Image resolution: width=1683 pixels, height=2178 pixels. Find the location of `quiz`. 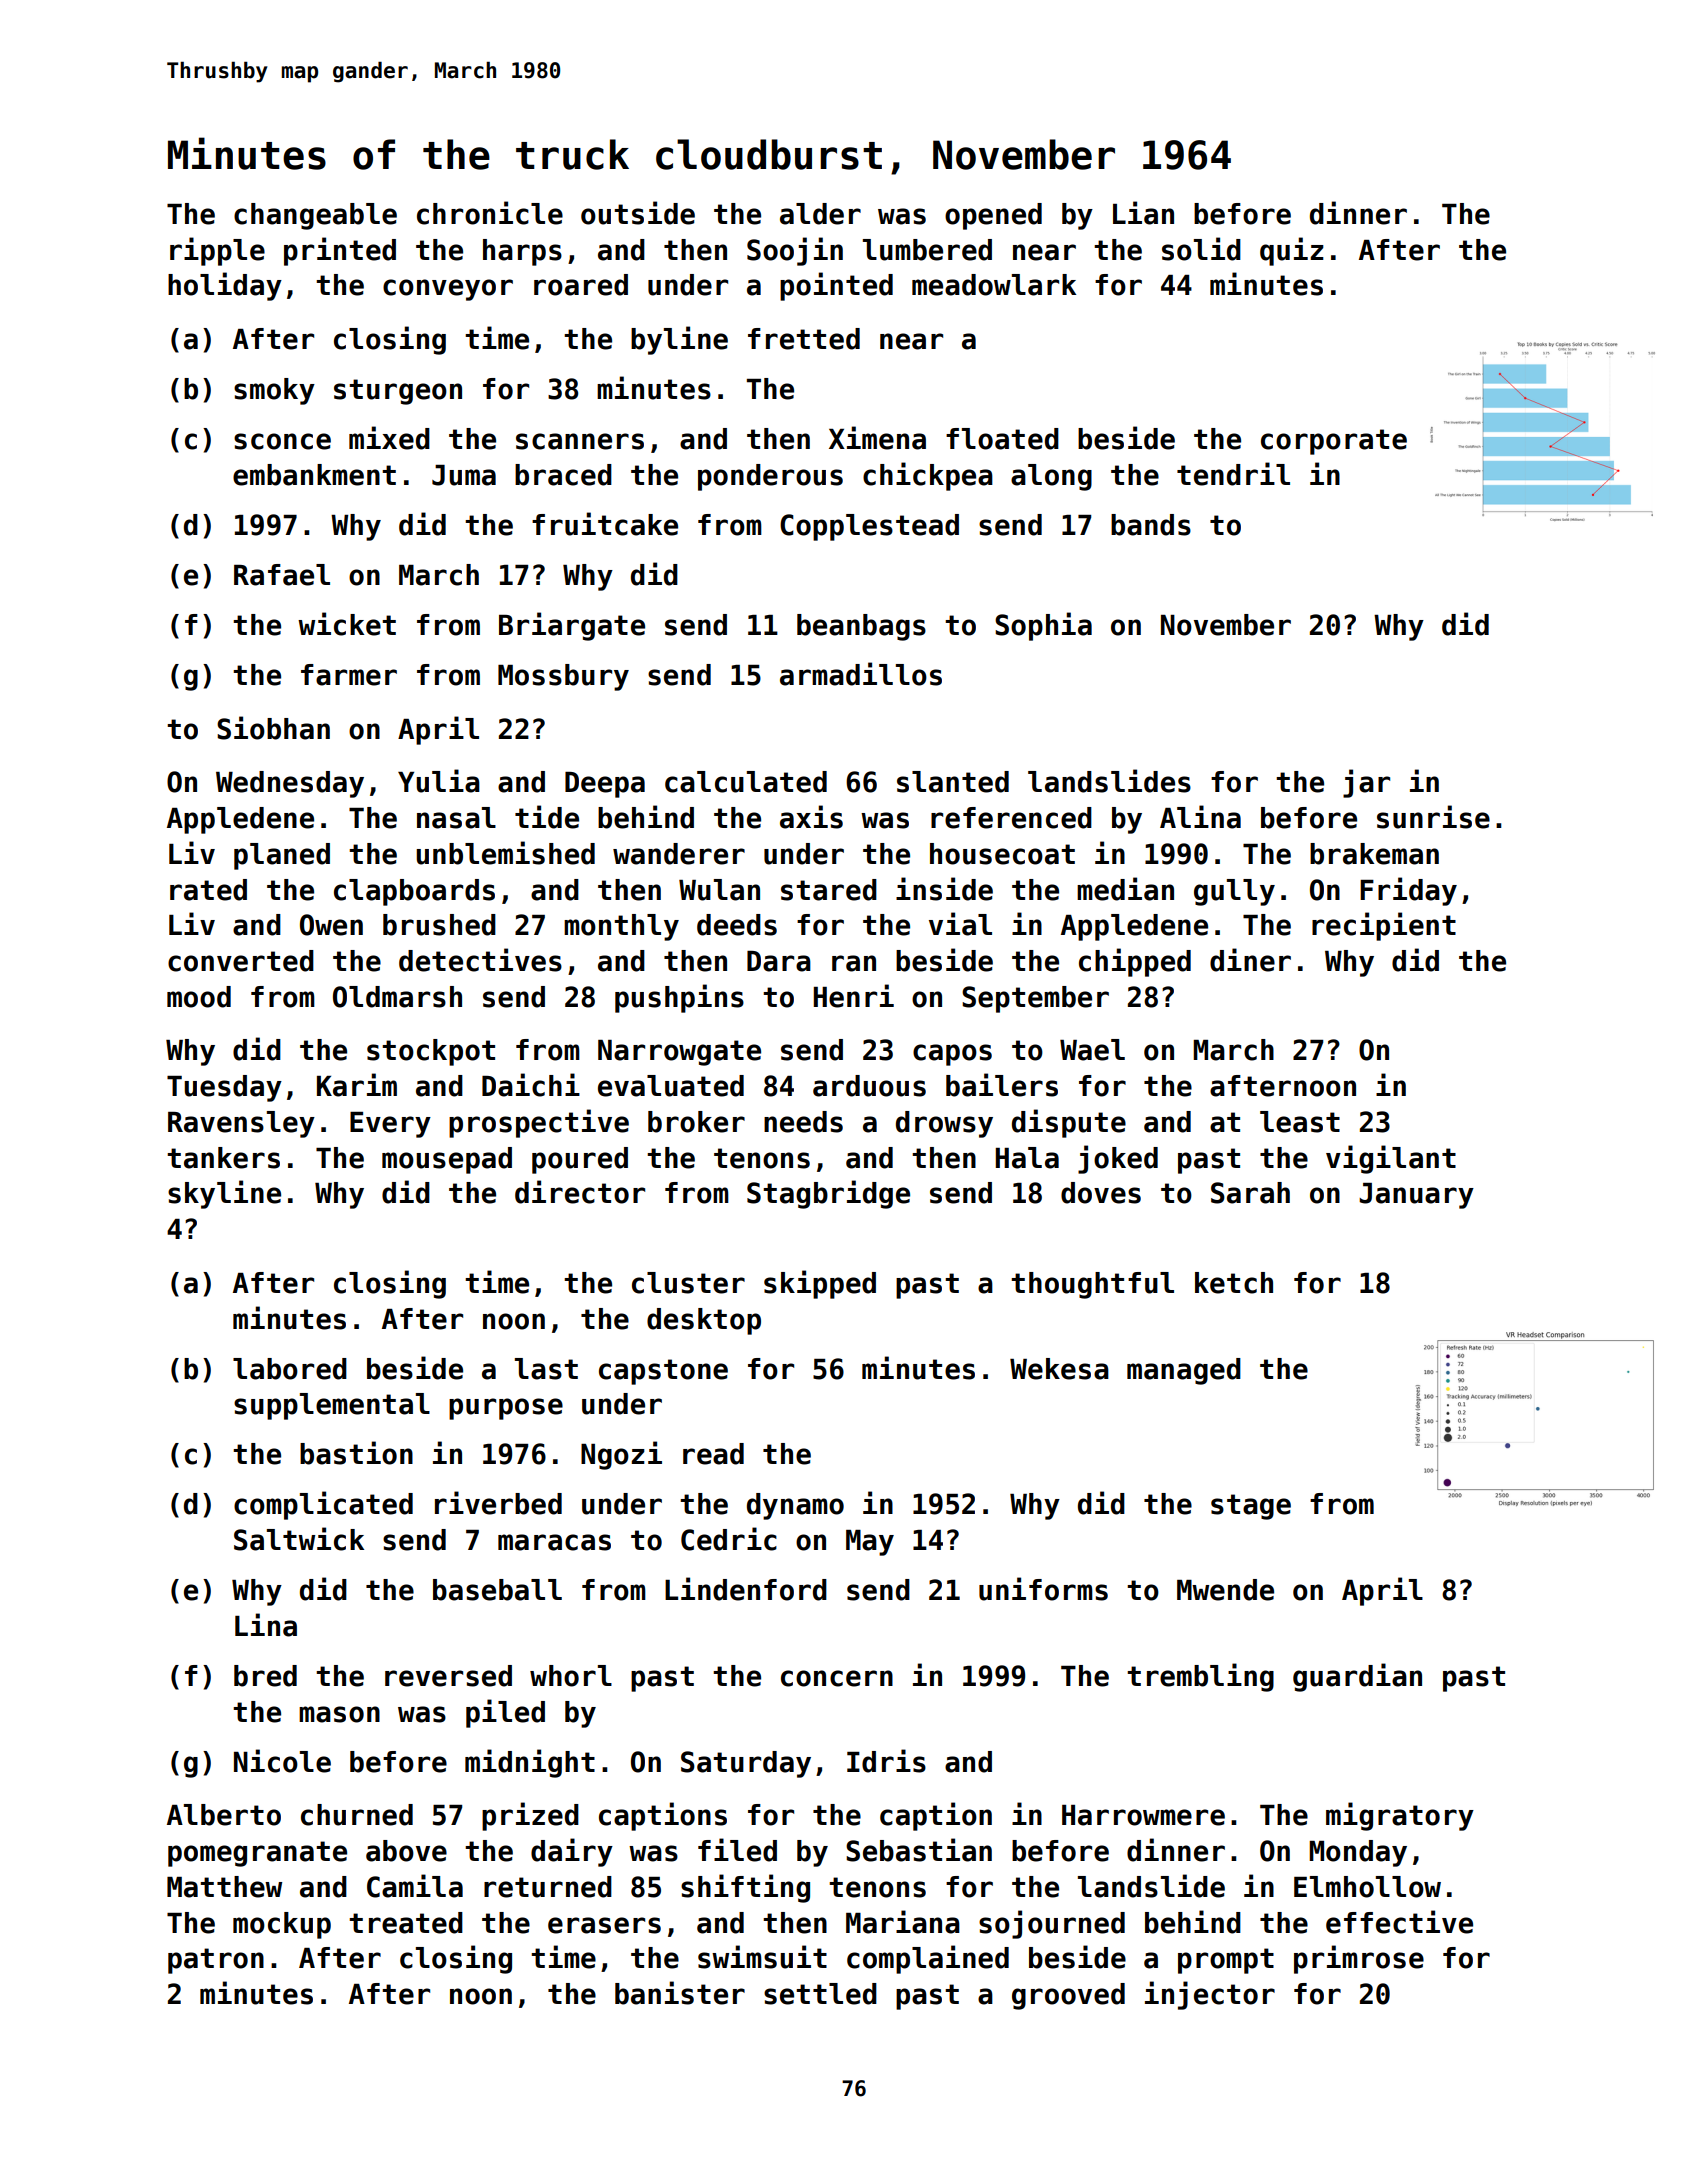

quiz is located at coordinates (1292, 251).
